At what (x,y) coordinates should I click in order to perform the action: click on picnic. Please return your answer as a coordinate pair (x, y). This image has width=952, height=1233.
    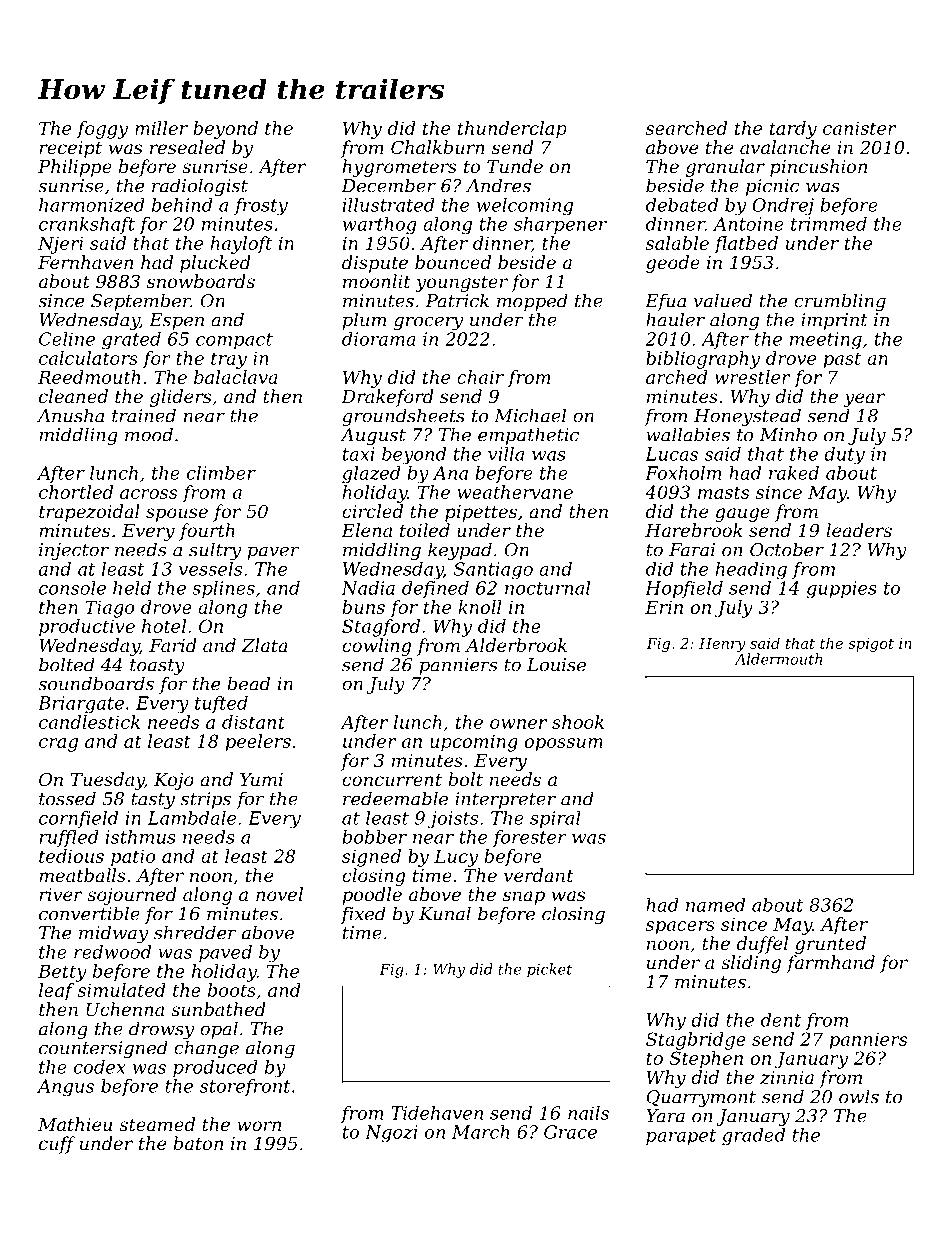
    Looking at the image, I should click on (772, 187).
